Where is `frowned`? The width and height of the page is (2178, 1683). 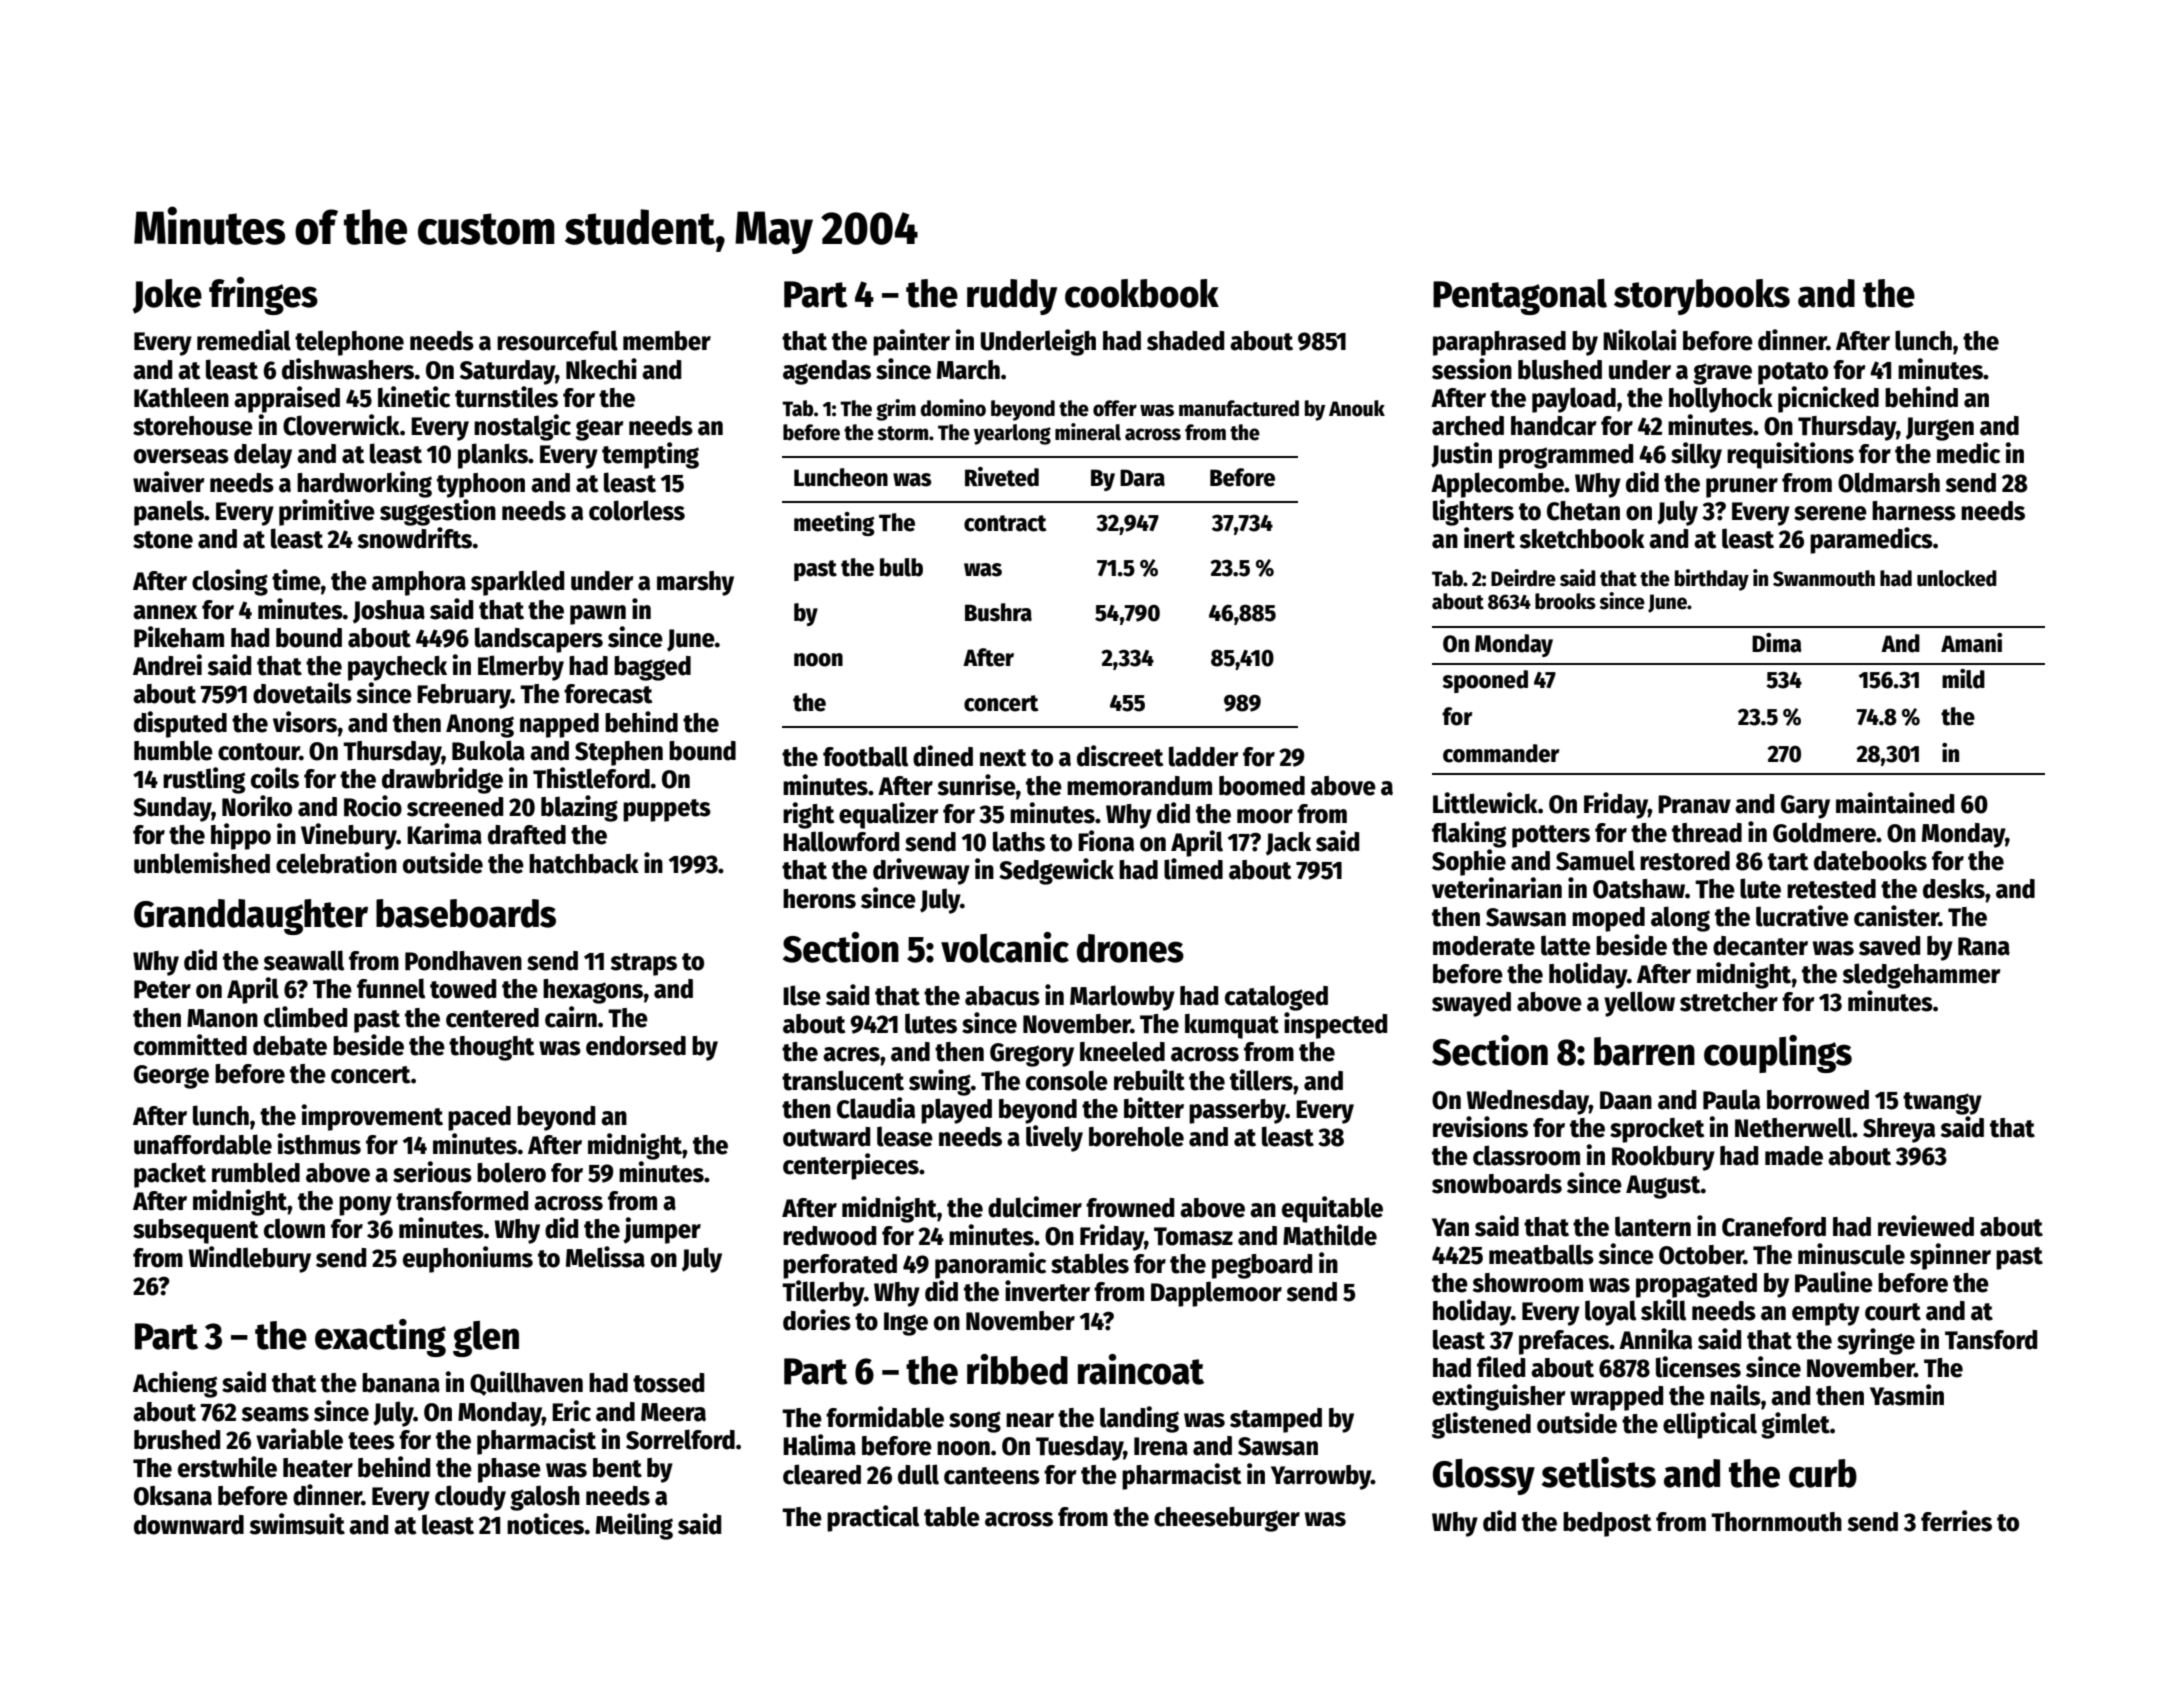 frowned is located at coordinates (1130, 1208).
